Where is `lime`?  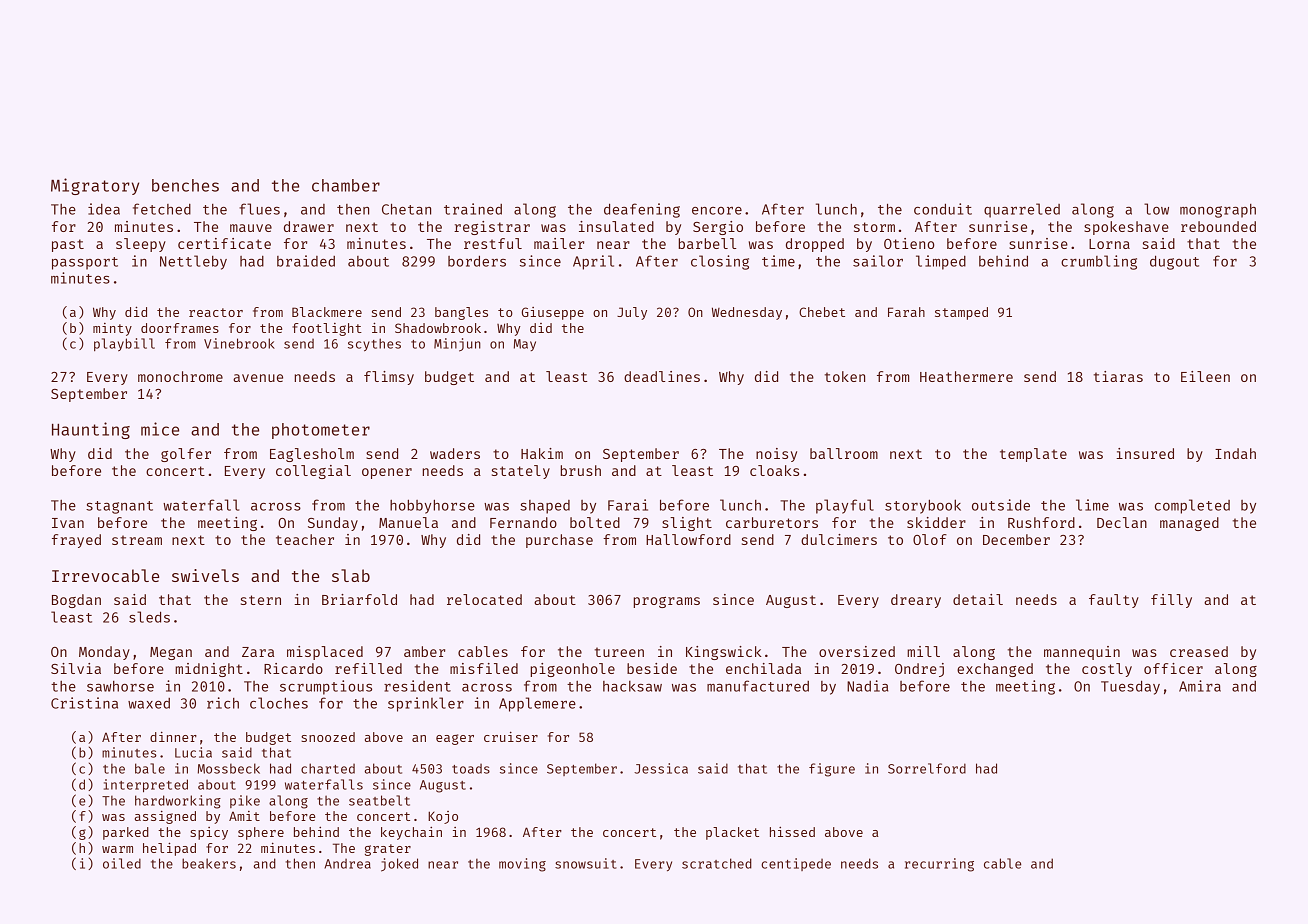
lime is located at coordinates (1092, 505).
